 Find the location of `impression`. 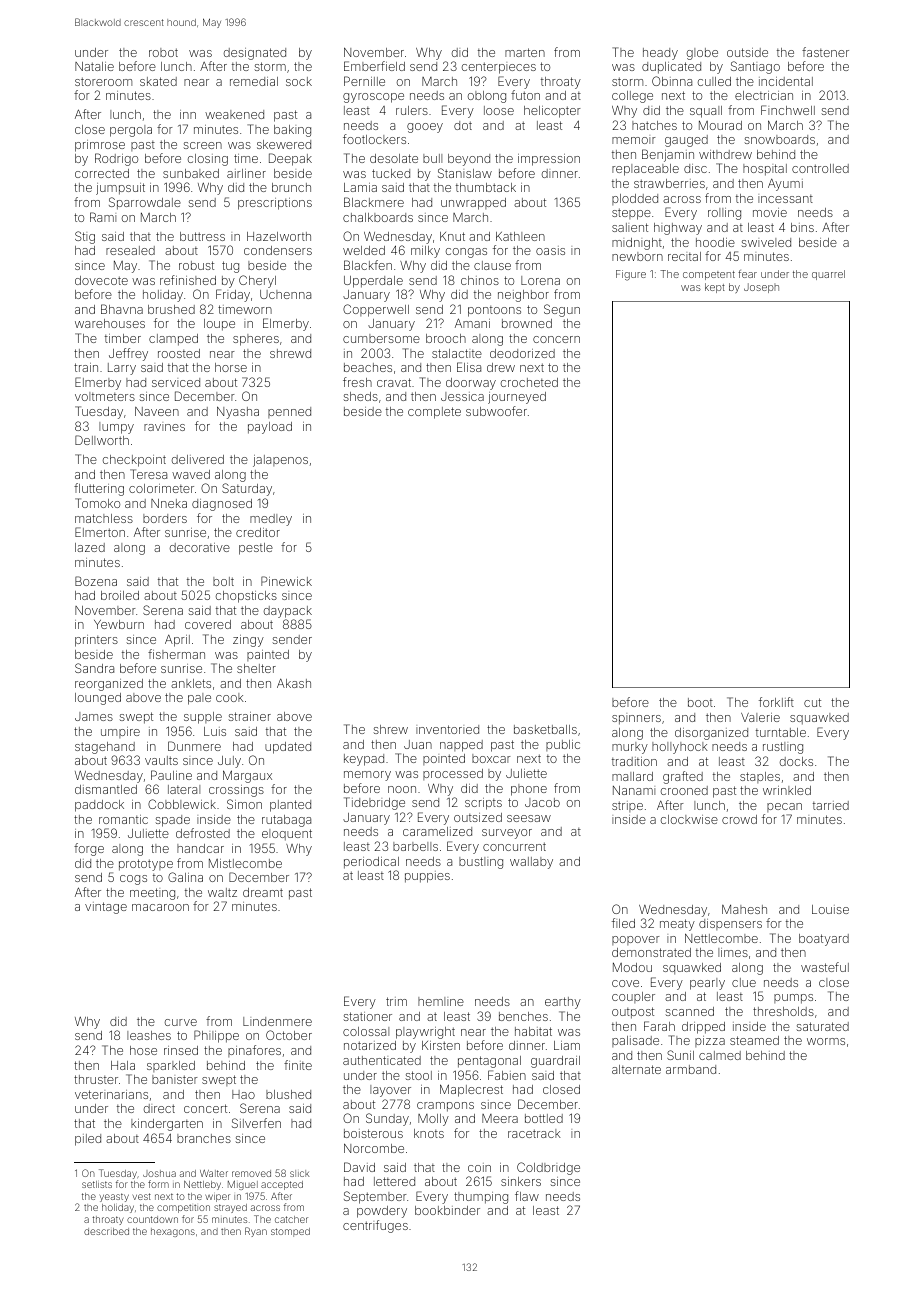

impression is located at coordinates (549, 160).
